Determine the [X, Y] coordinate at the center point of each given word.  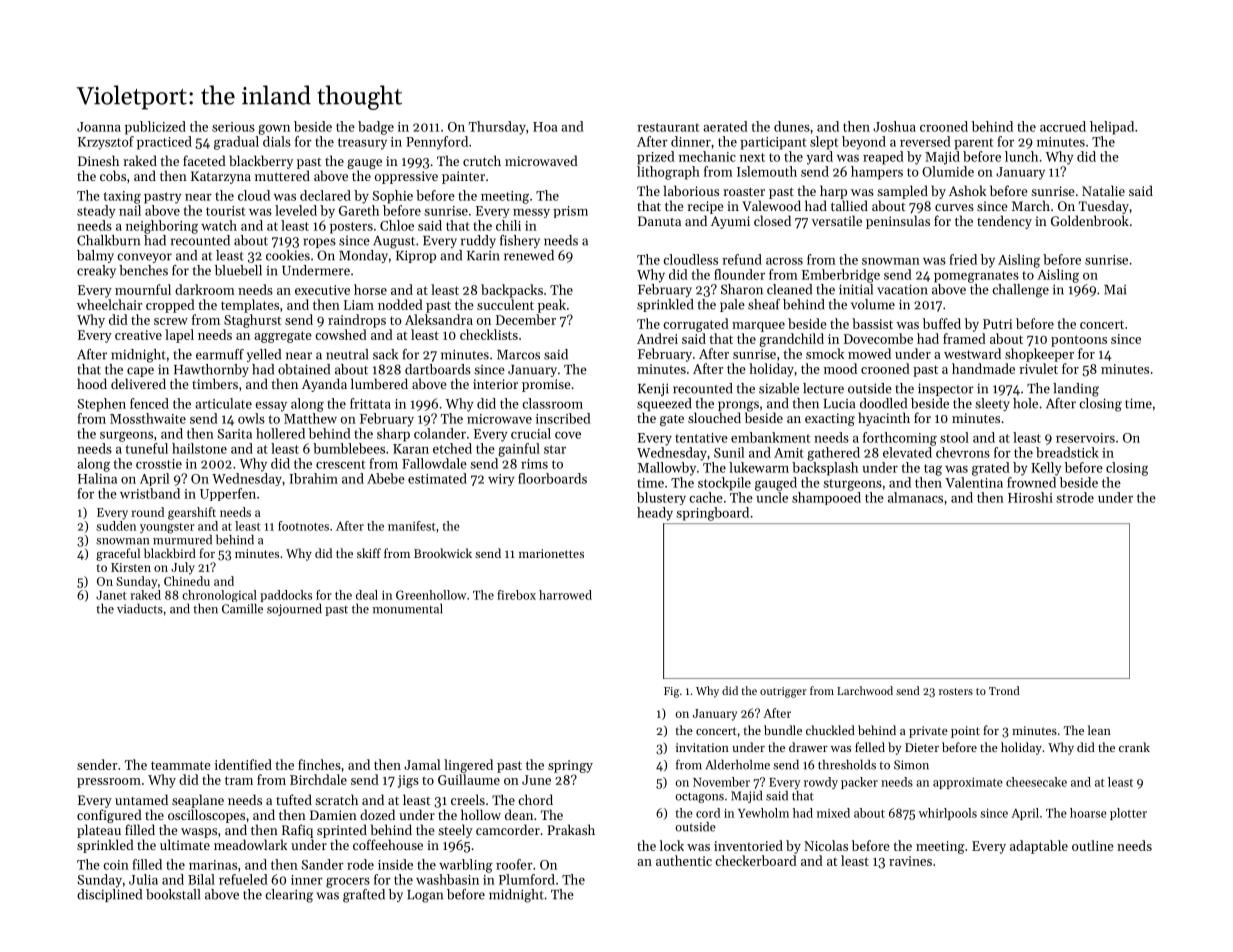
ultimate [185, 844]
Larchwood [865, 690]
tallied [849, 205]
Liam [359, 305]
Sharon [742, 289]
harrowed [565, 595]
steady [96, 211]
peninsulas [898, 222]
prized [656, 158]
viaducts [140, 609]
